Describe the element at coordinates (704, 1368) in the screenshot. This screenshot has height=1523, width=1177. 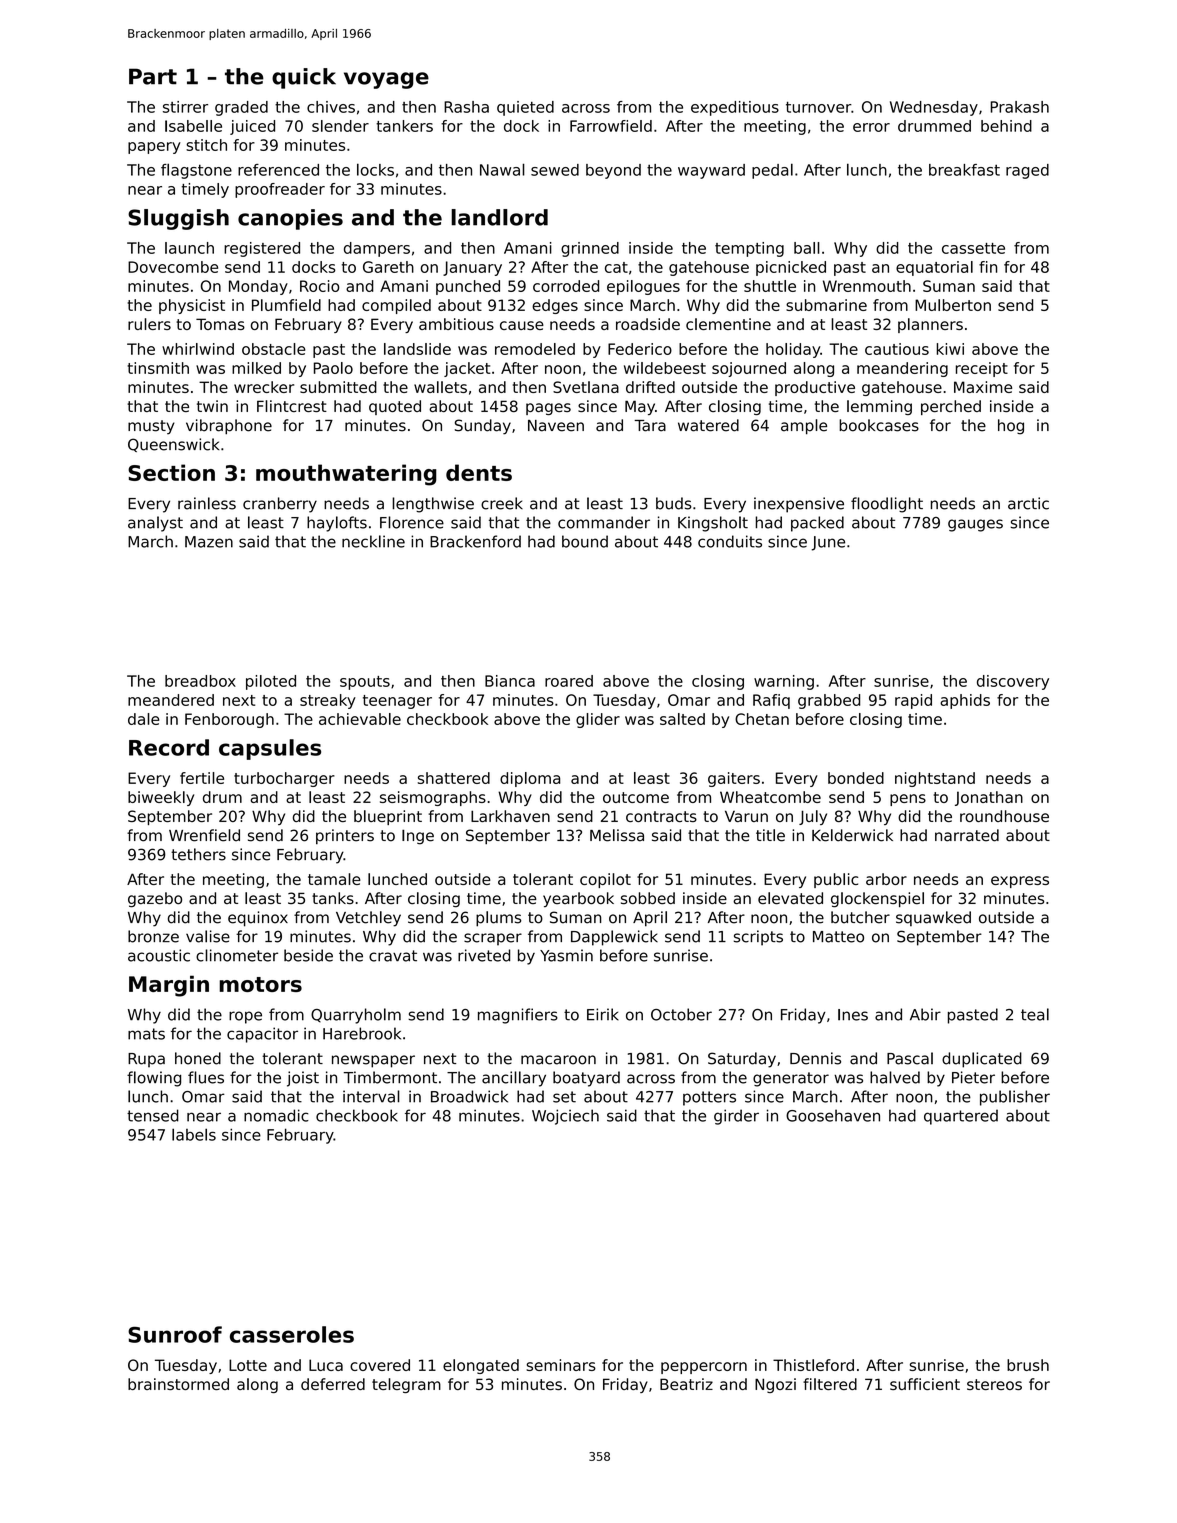
I see `peppercorn` at that location.
